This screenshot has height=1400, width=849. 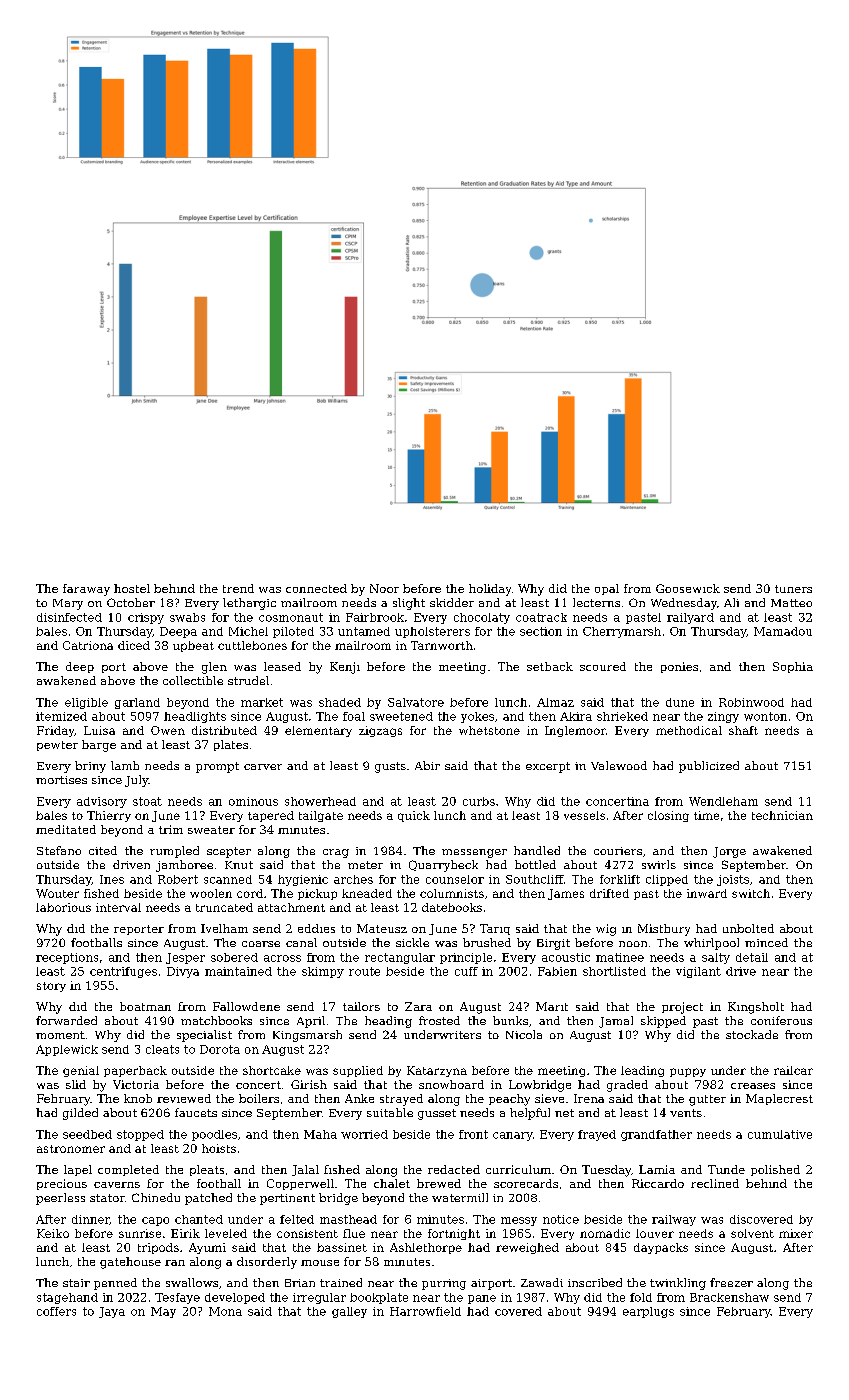 What do you see at coordinates (454, 1234) in the screenshot?
I see `fortnight` at bounding box center [454, 1234].
